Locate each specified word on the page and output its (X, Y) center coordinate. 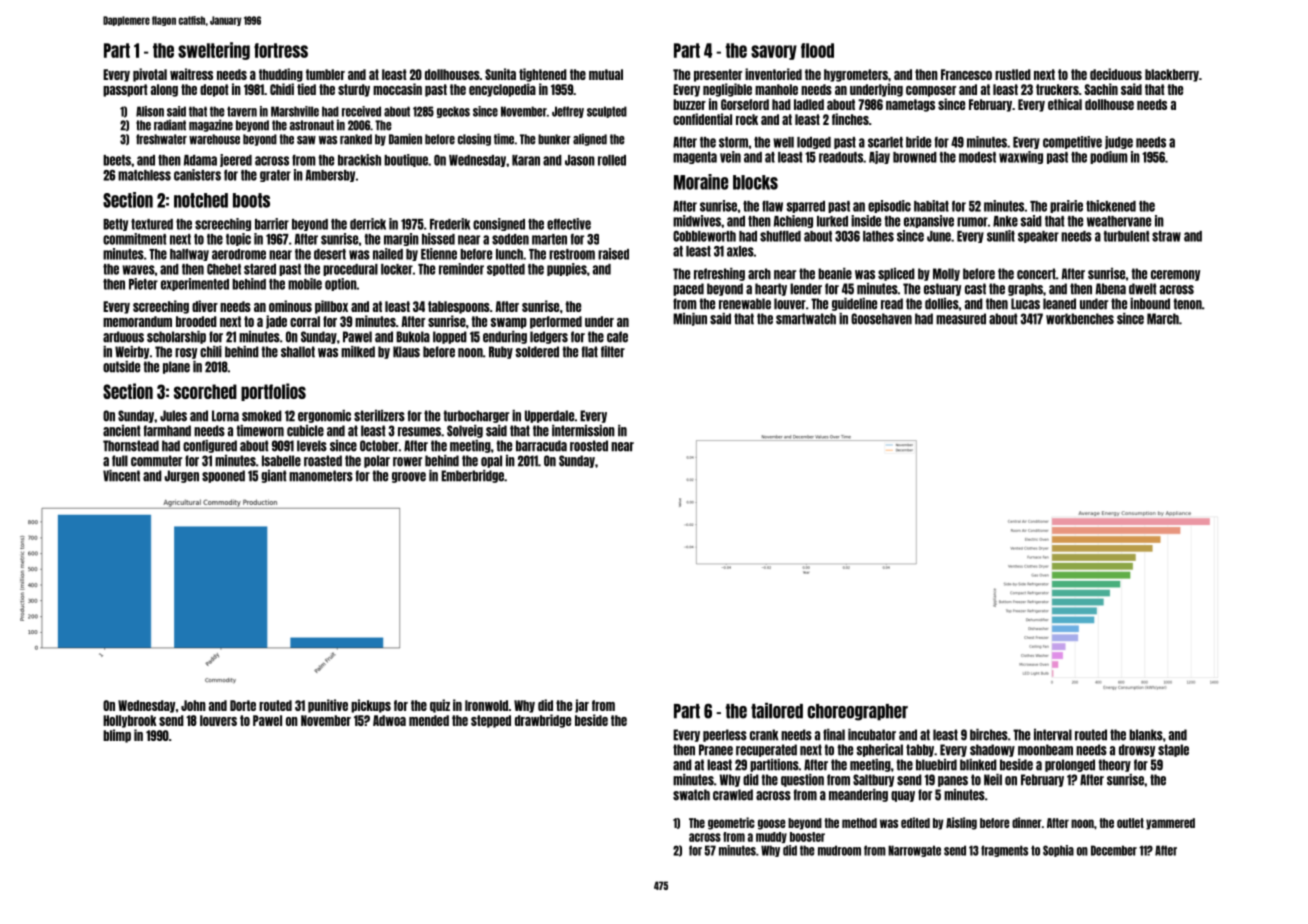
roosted (589, 446)
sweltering (214, 51)
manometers (321, 476)
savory (774, 52)
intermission (583, 431)
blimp (117, 736)
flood (817, 50)
